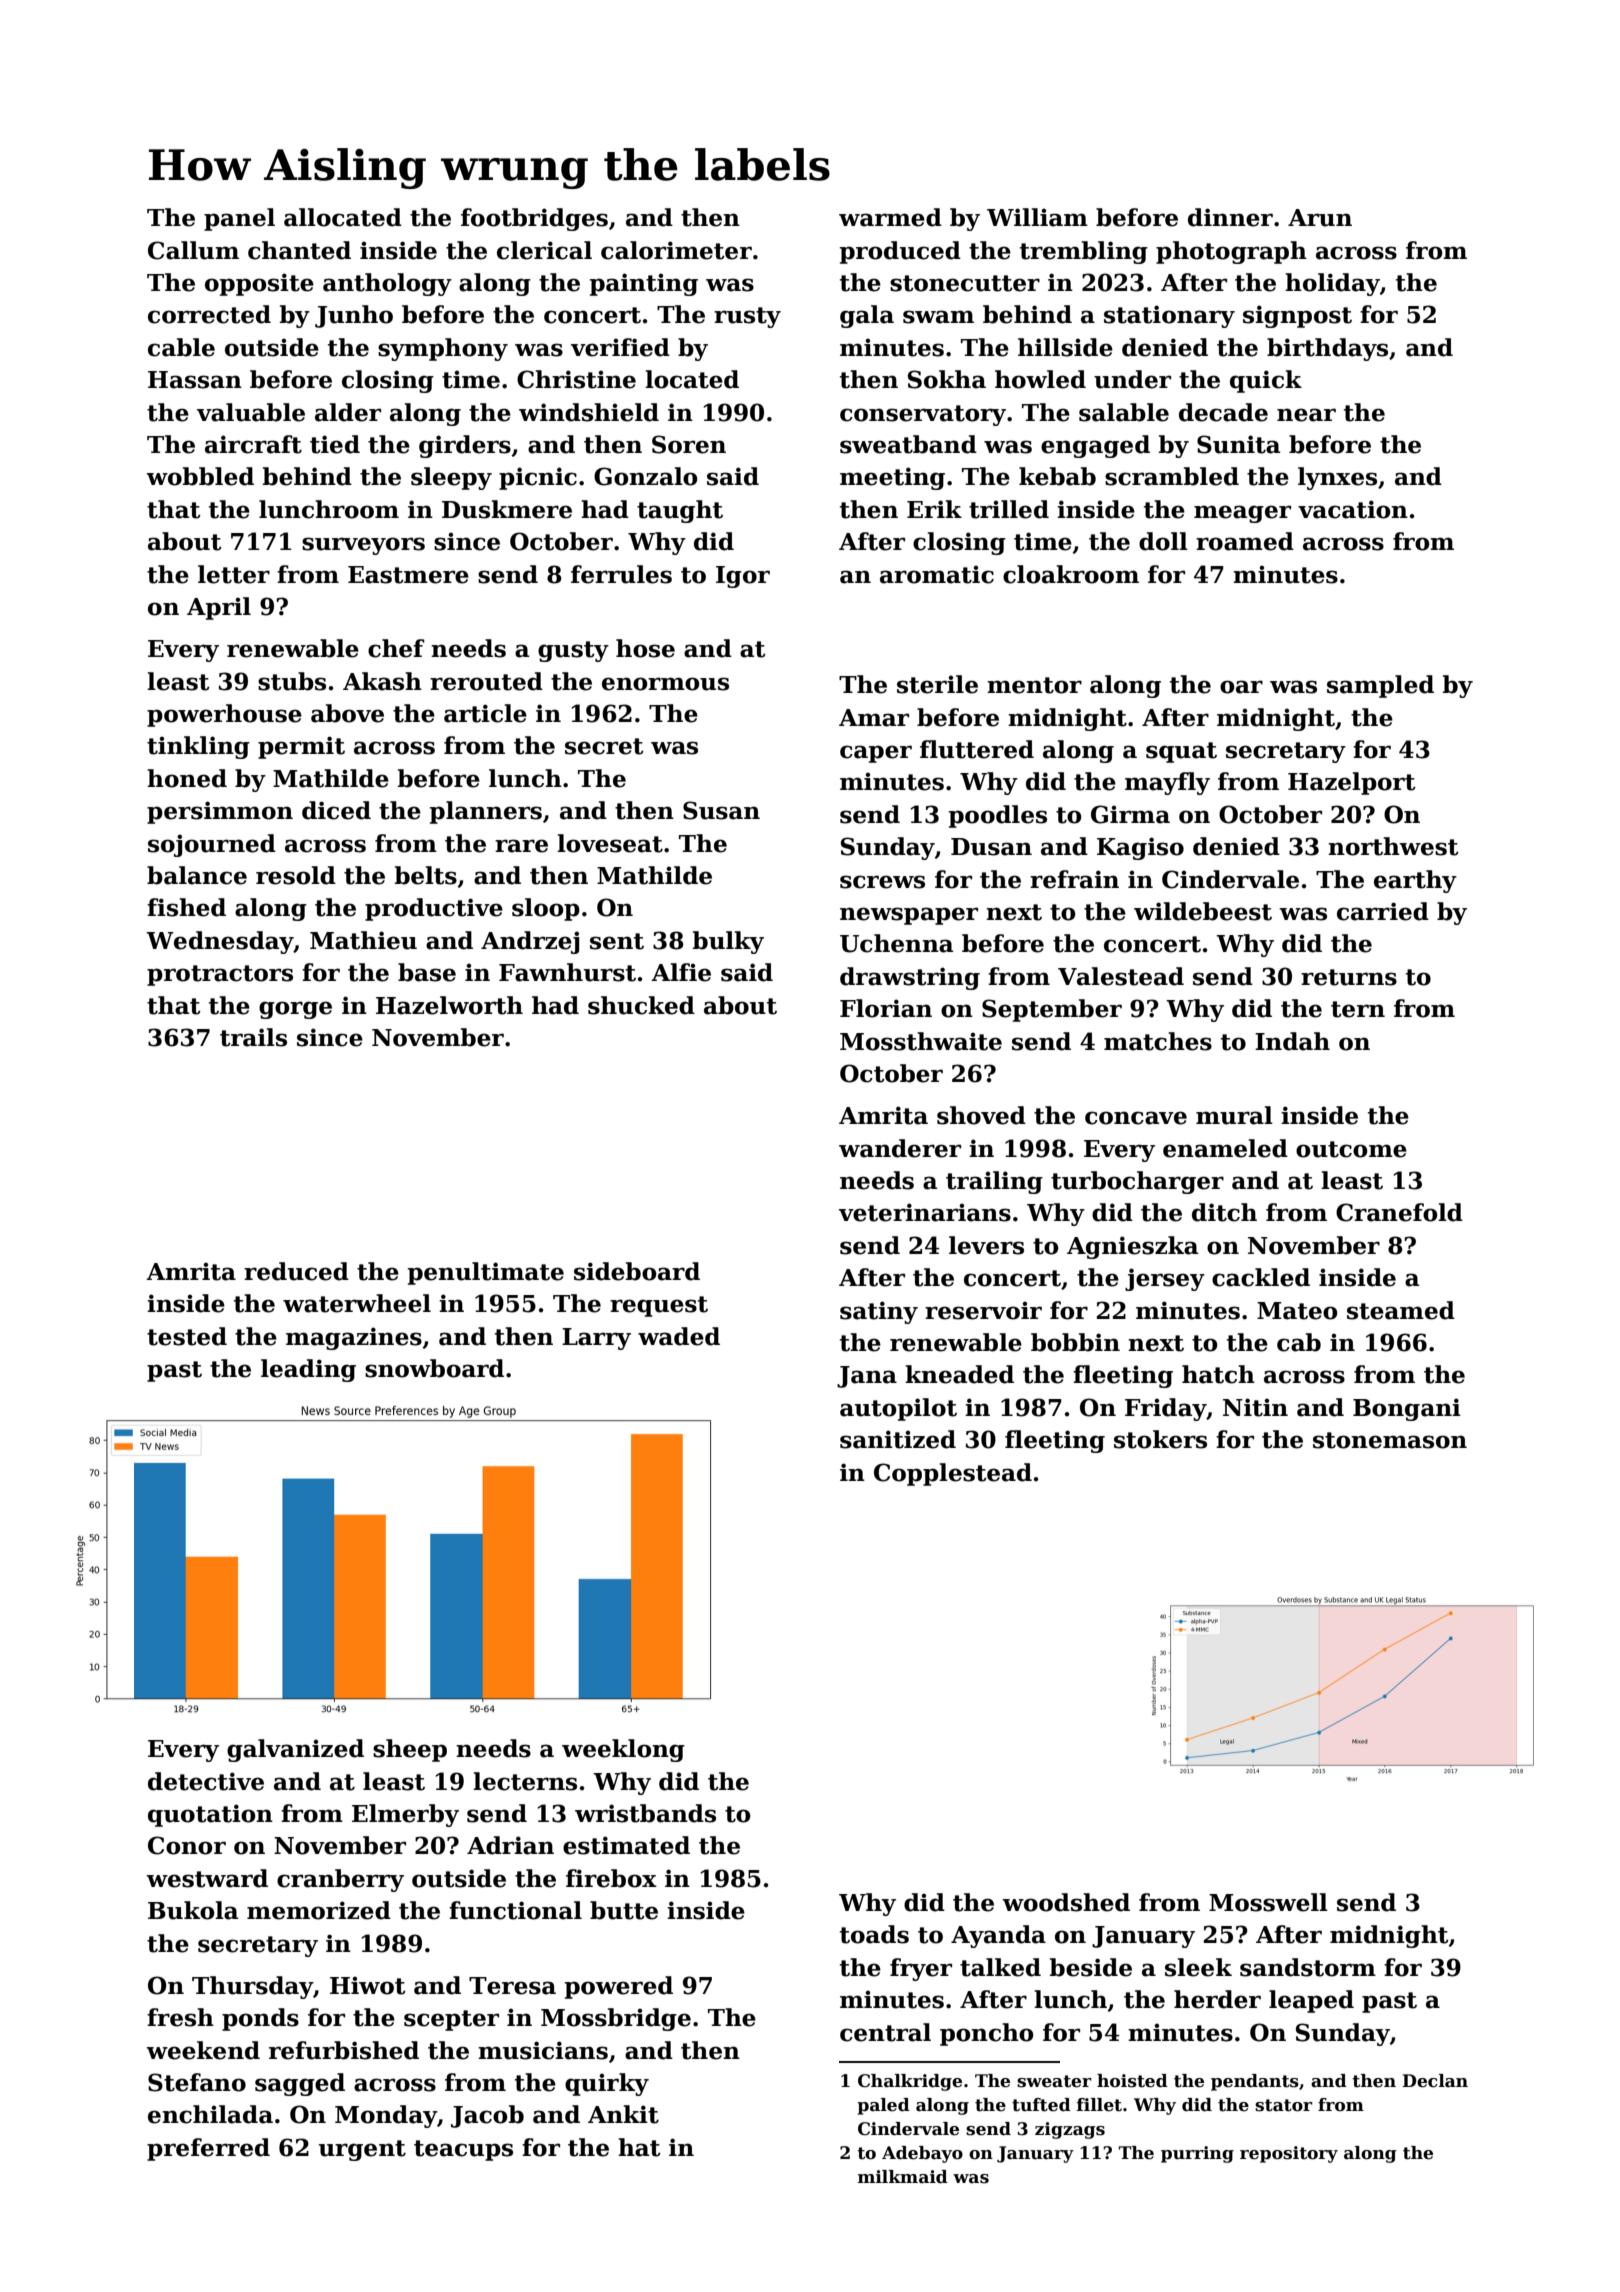 The height and width of the screenshot is (2292, 1620). Describe the element at coordinates (405, 1815) in the screenshot. I see `Elmerby` at that location.
